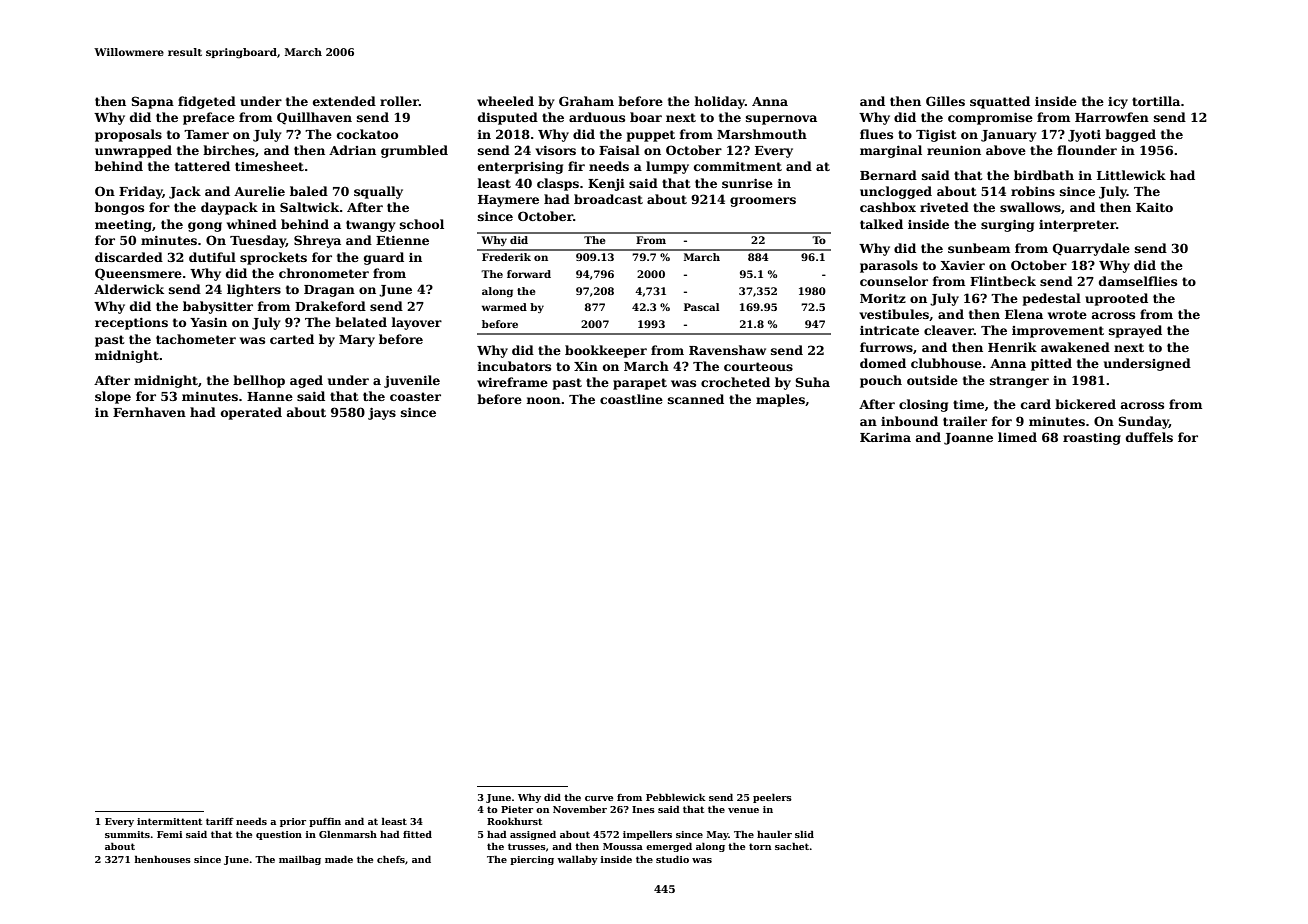 This screenshot has width=1308, height=924. I want to click on tortilla, so click(1156, 101).
